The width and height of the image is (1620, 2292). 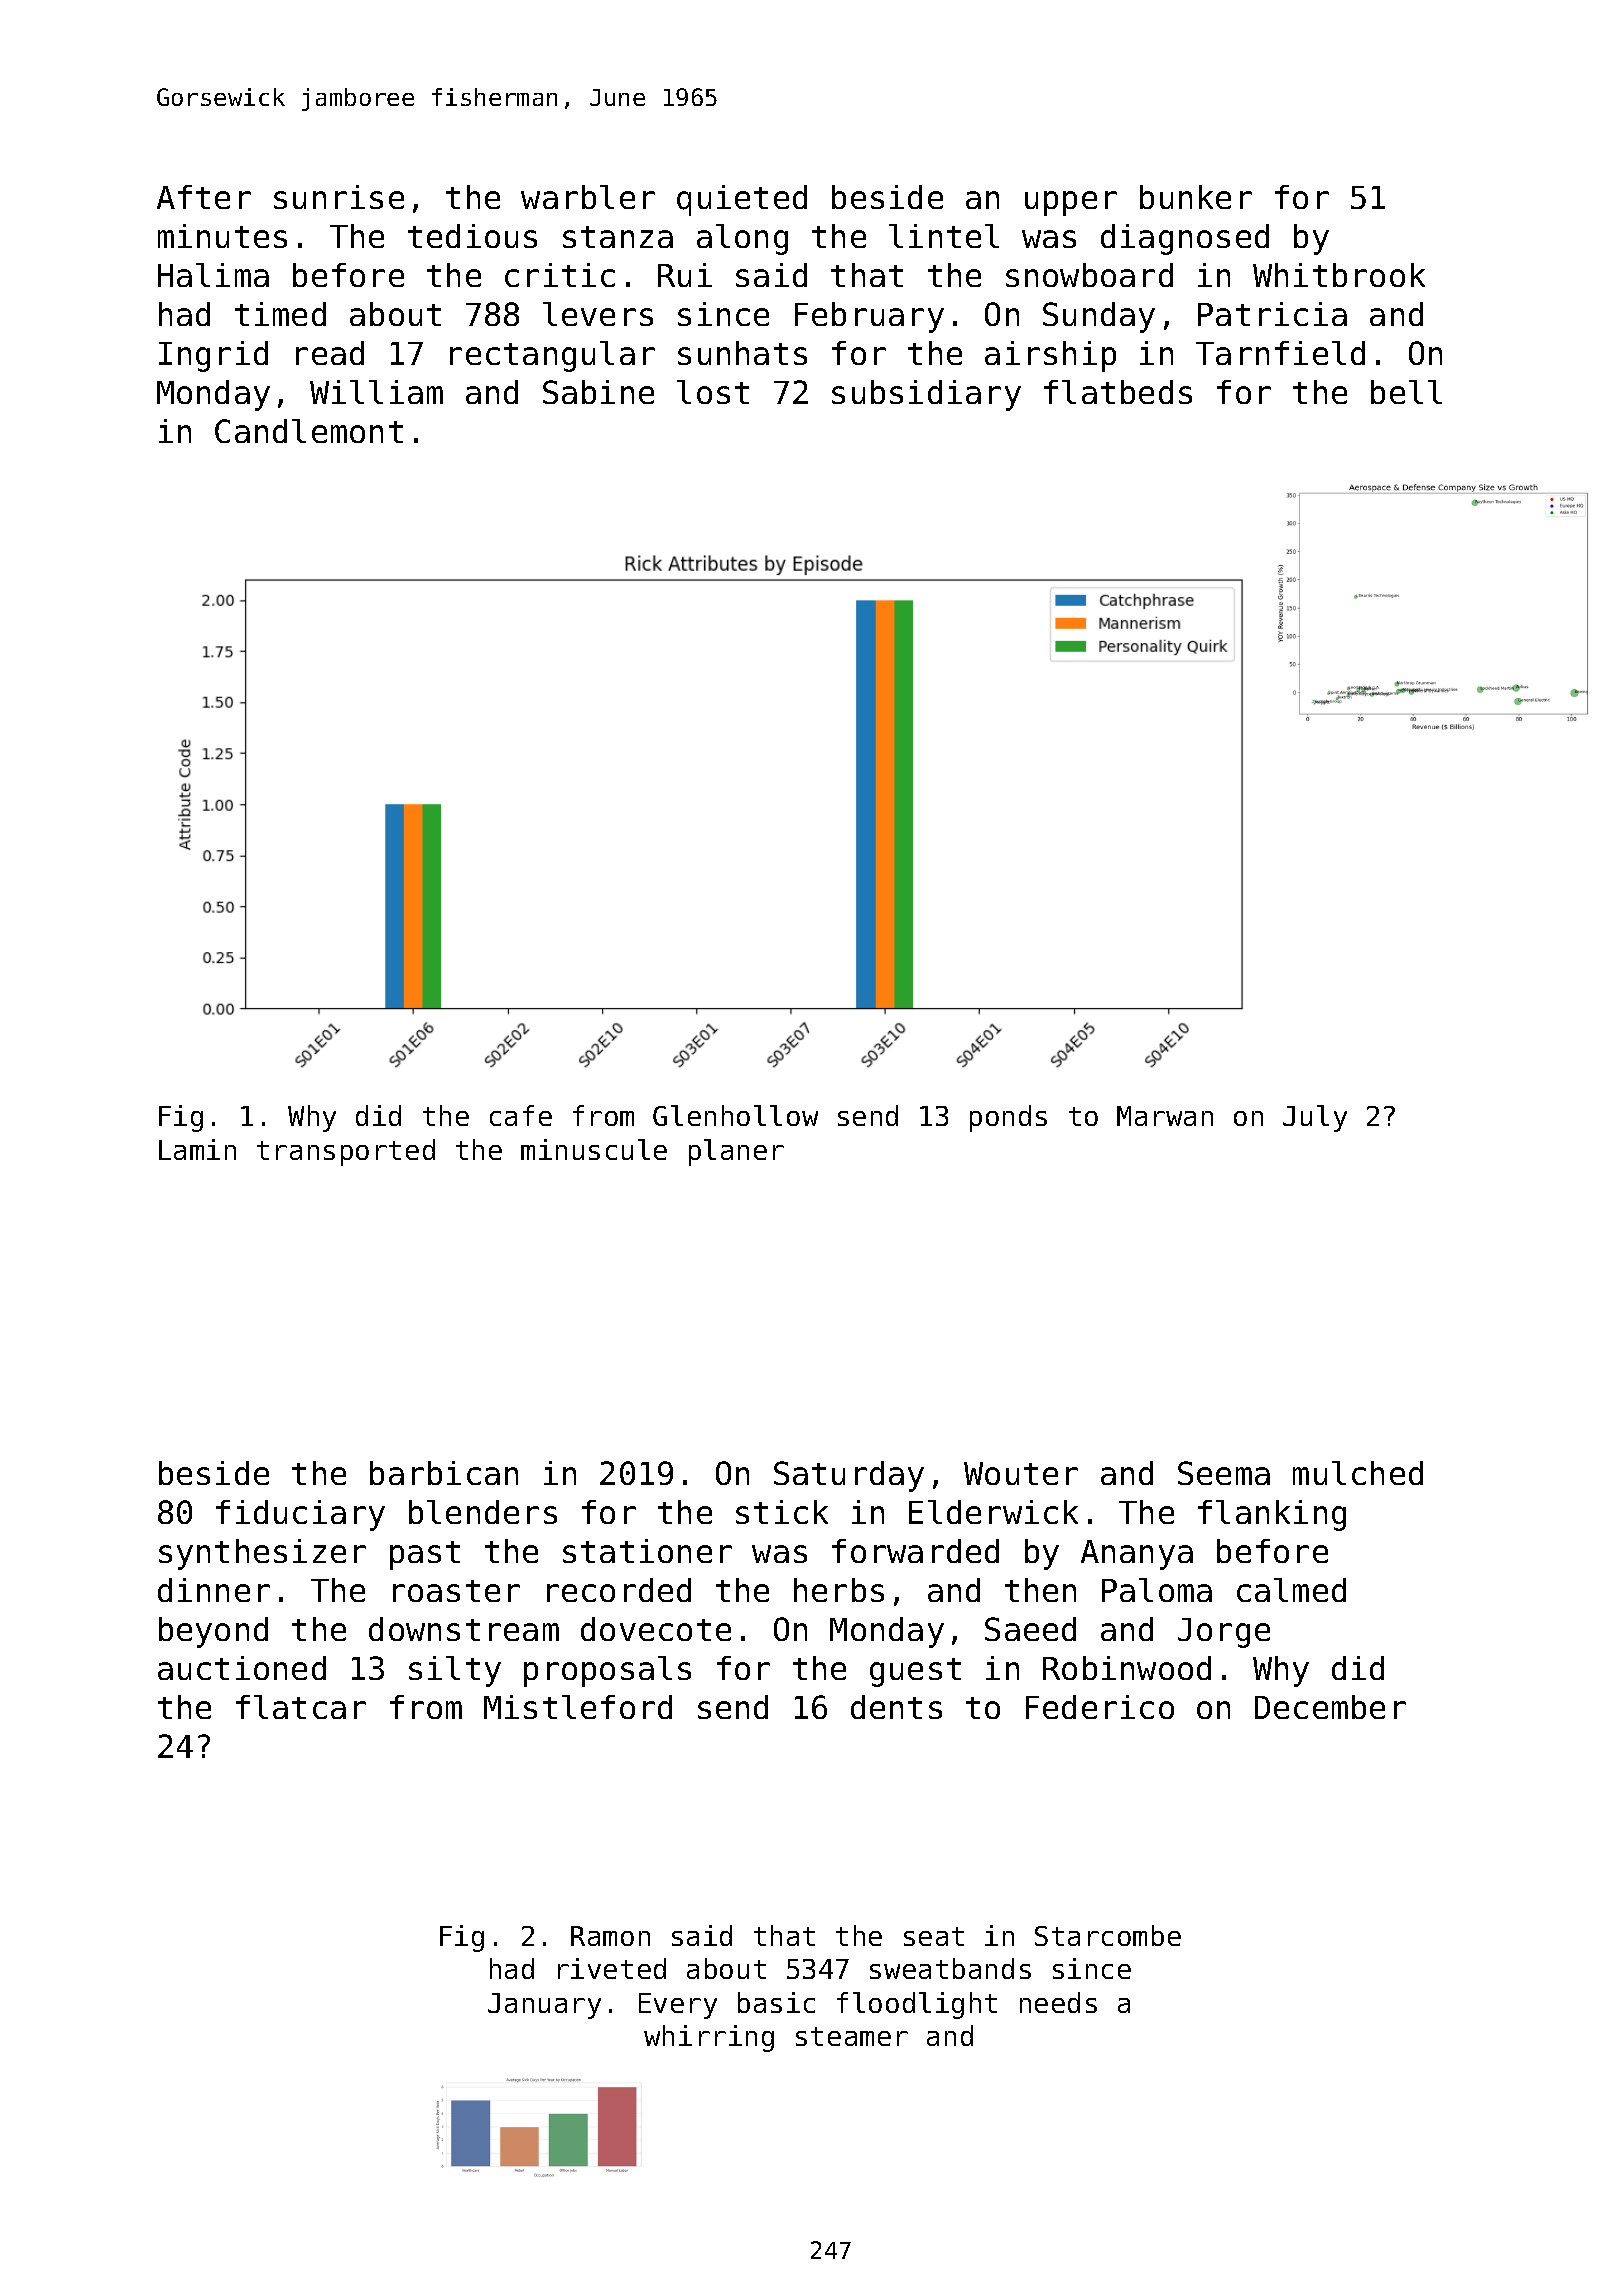 I want to click on snowboard, so click(x=1089, y=275).
